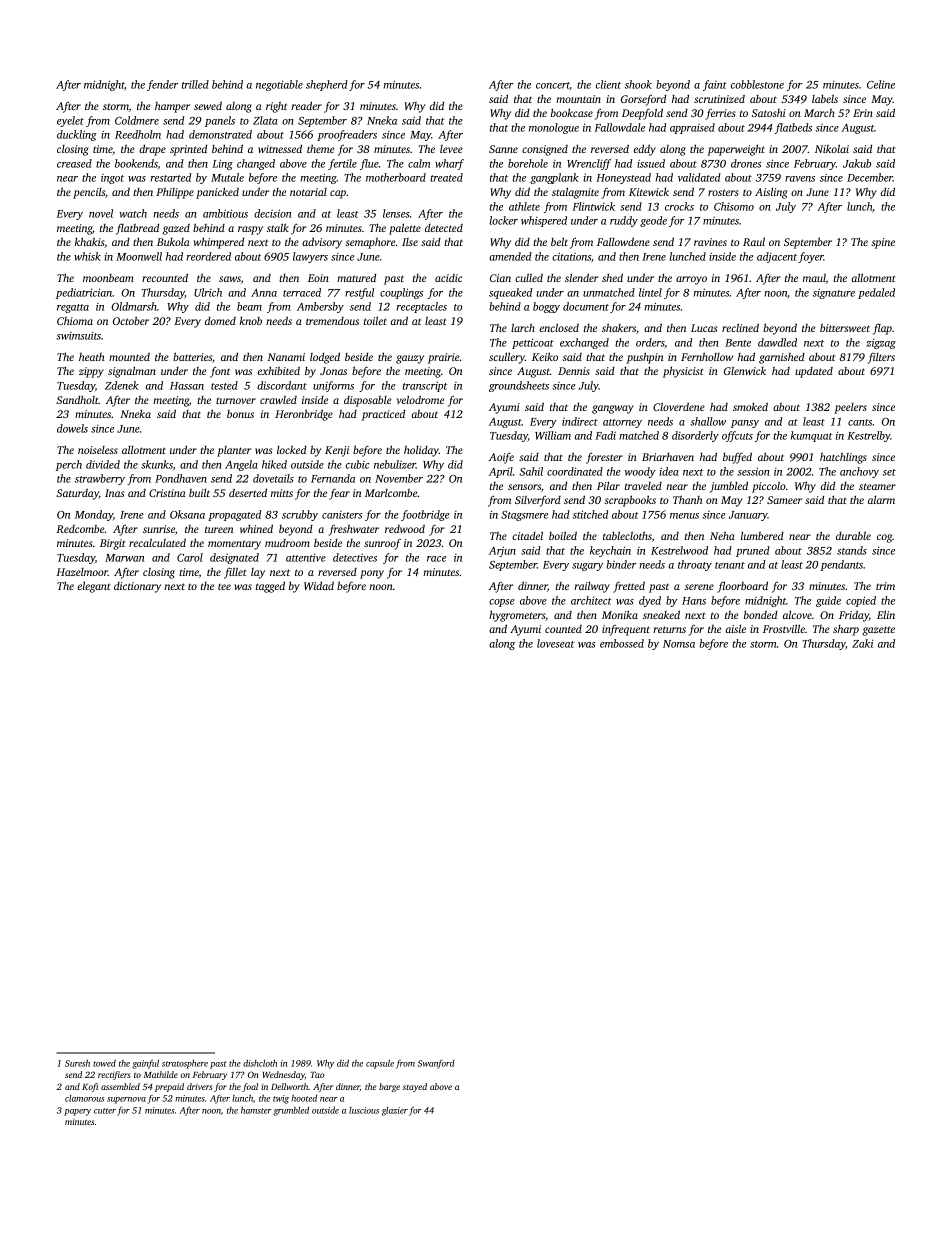  Describe the element at coordinates (260, 1063) in the screenshot. I see `dishcloth` at that location.
